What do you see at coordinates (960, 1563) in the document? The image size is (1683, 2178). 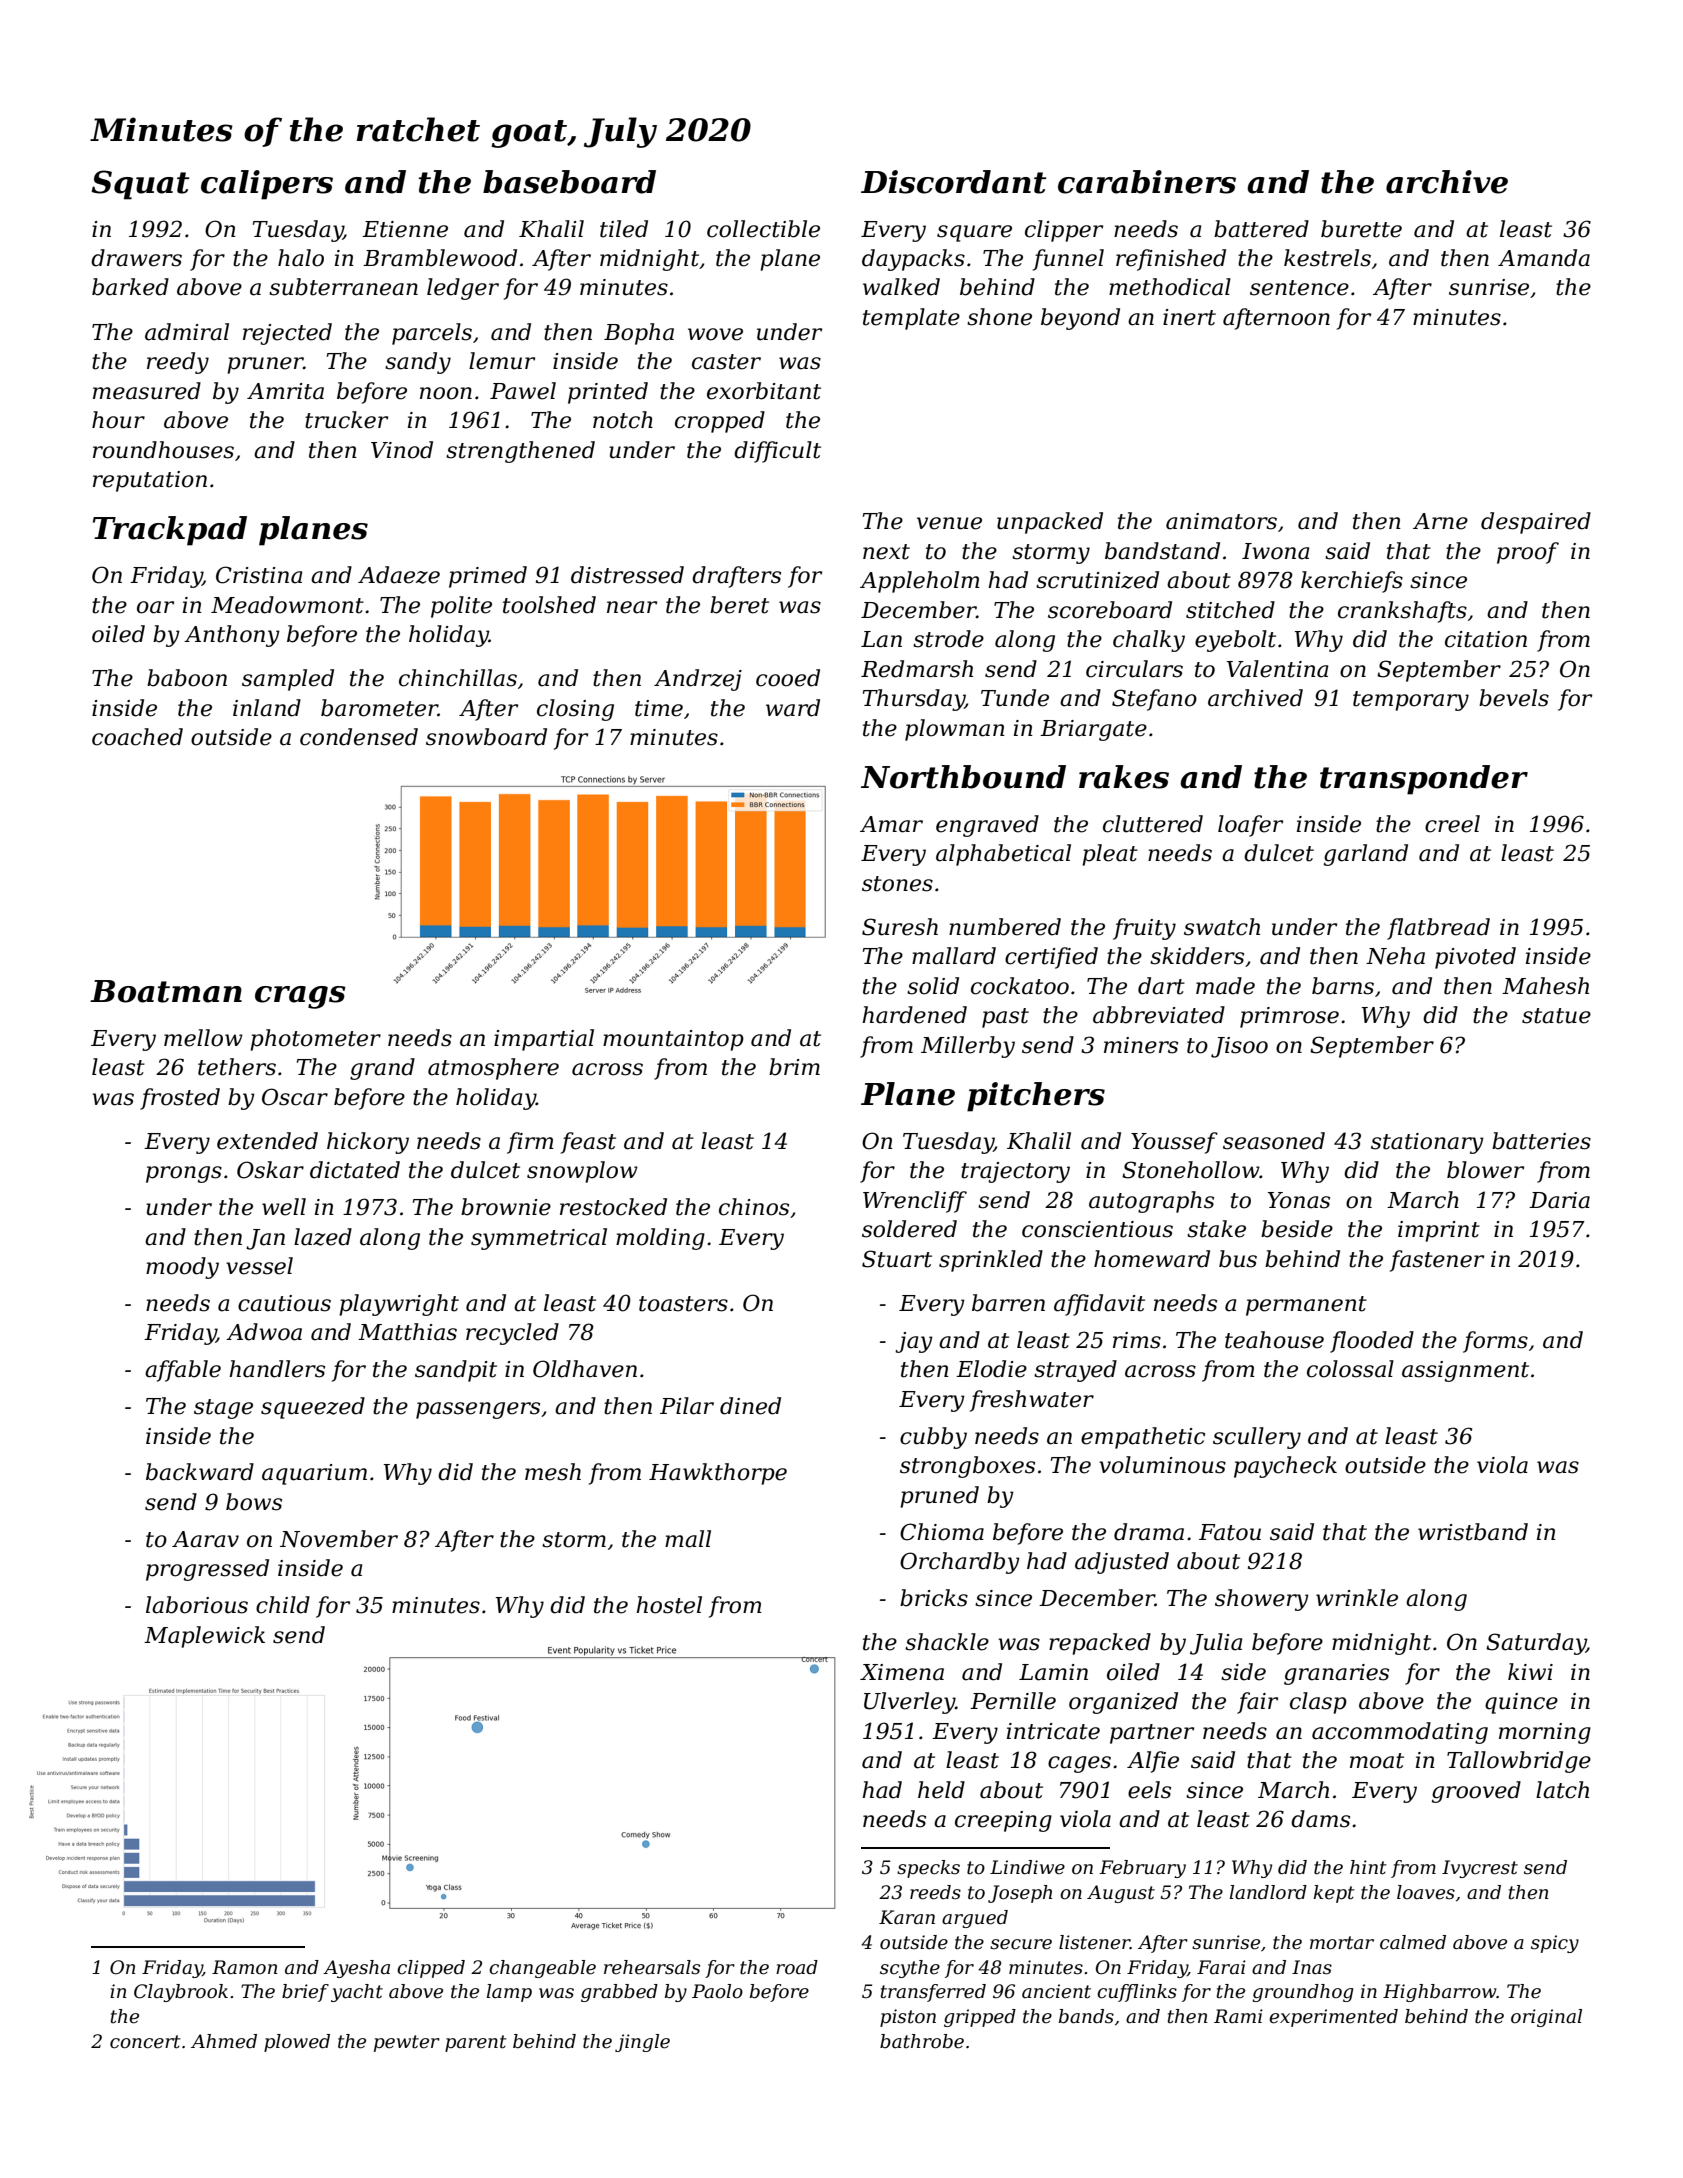 I see `Orchardby` at bounding box center [960, 1563].
